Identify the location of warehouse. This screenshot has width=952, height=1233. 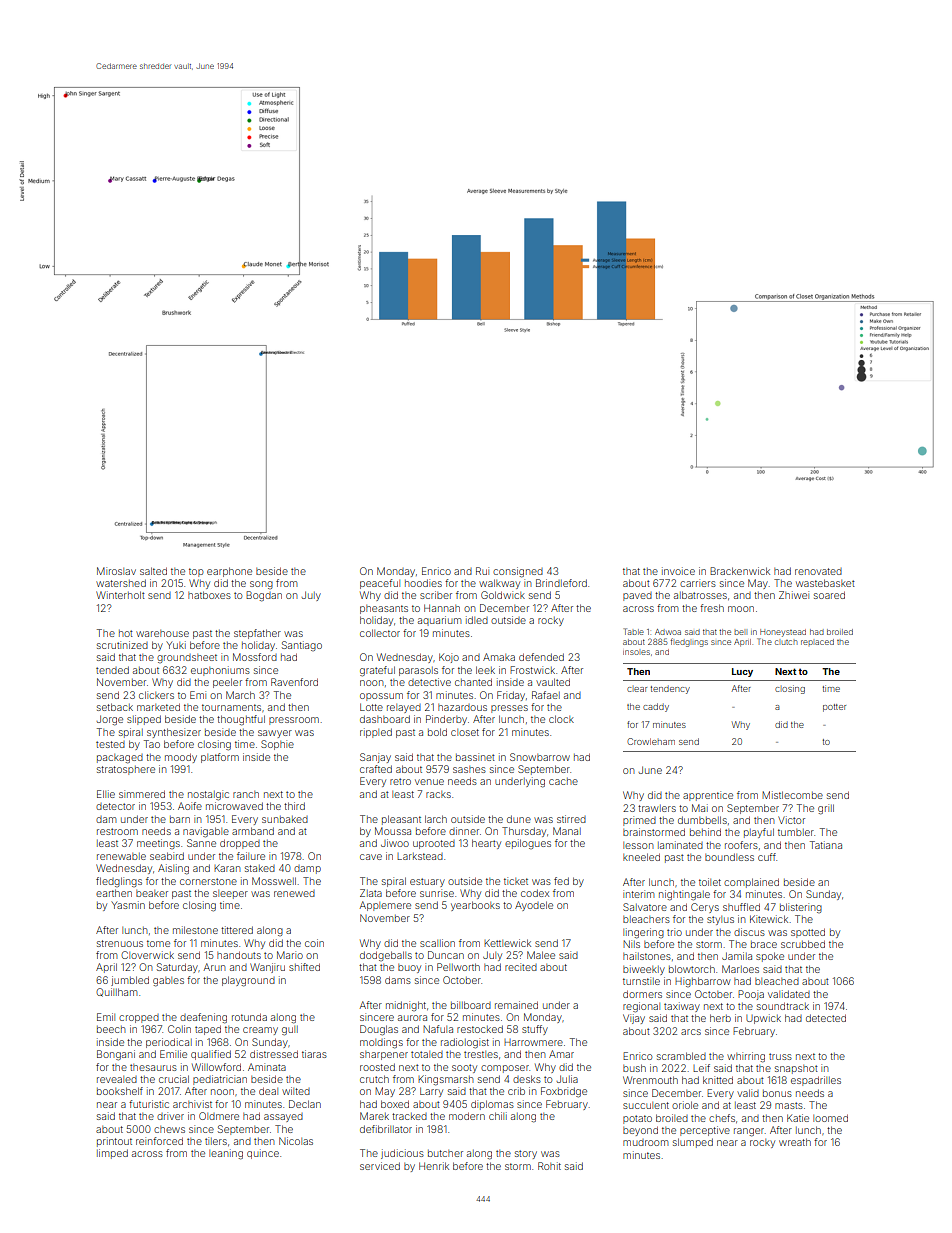
(162, 633).
